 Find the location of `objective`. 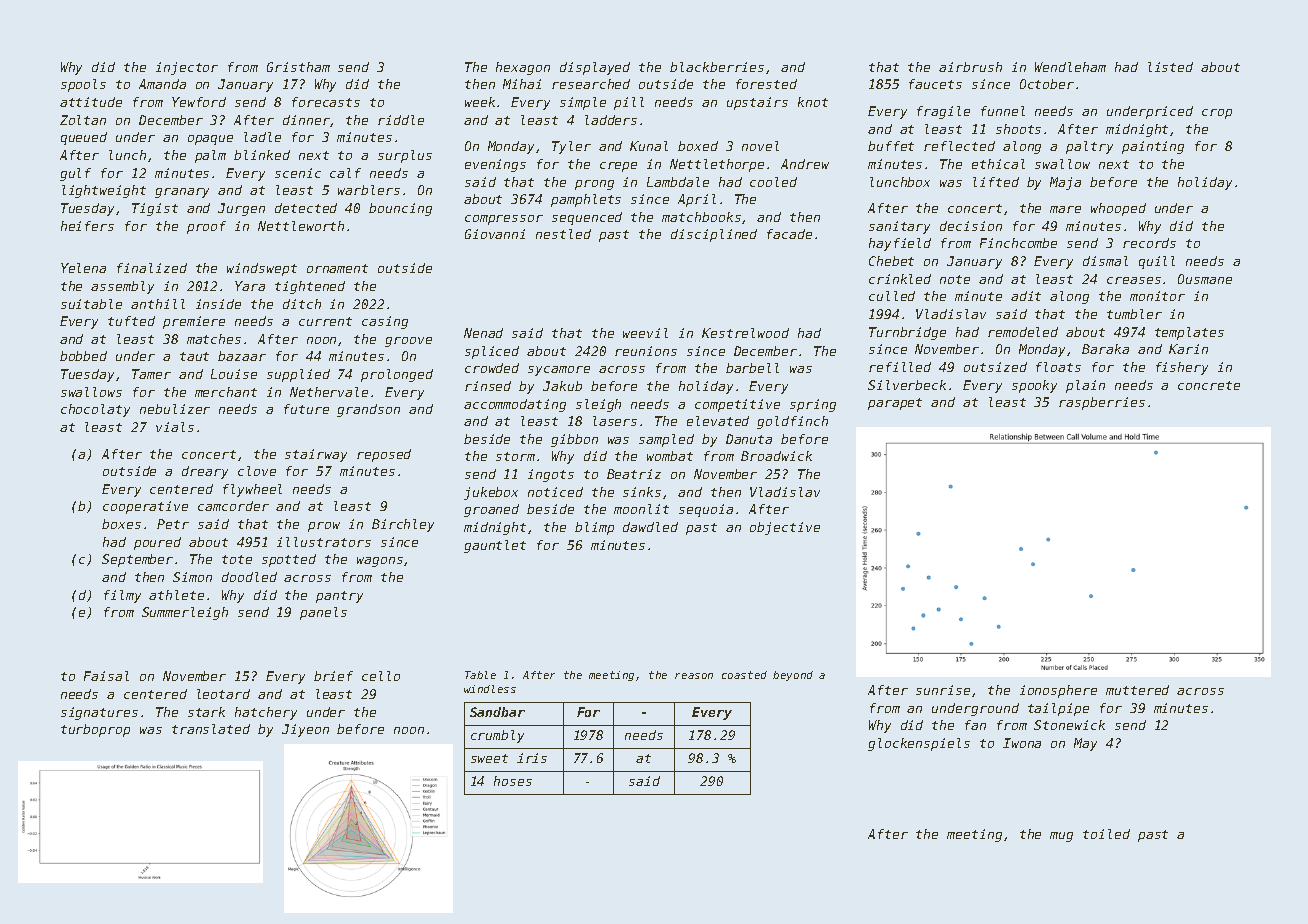

objective is located at coordinates (785, 528).
